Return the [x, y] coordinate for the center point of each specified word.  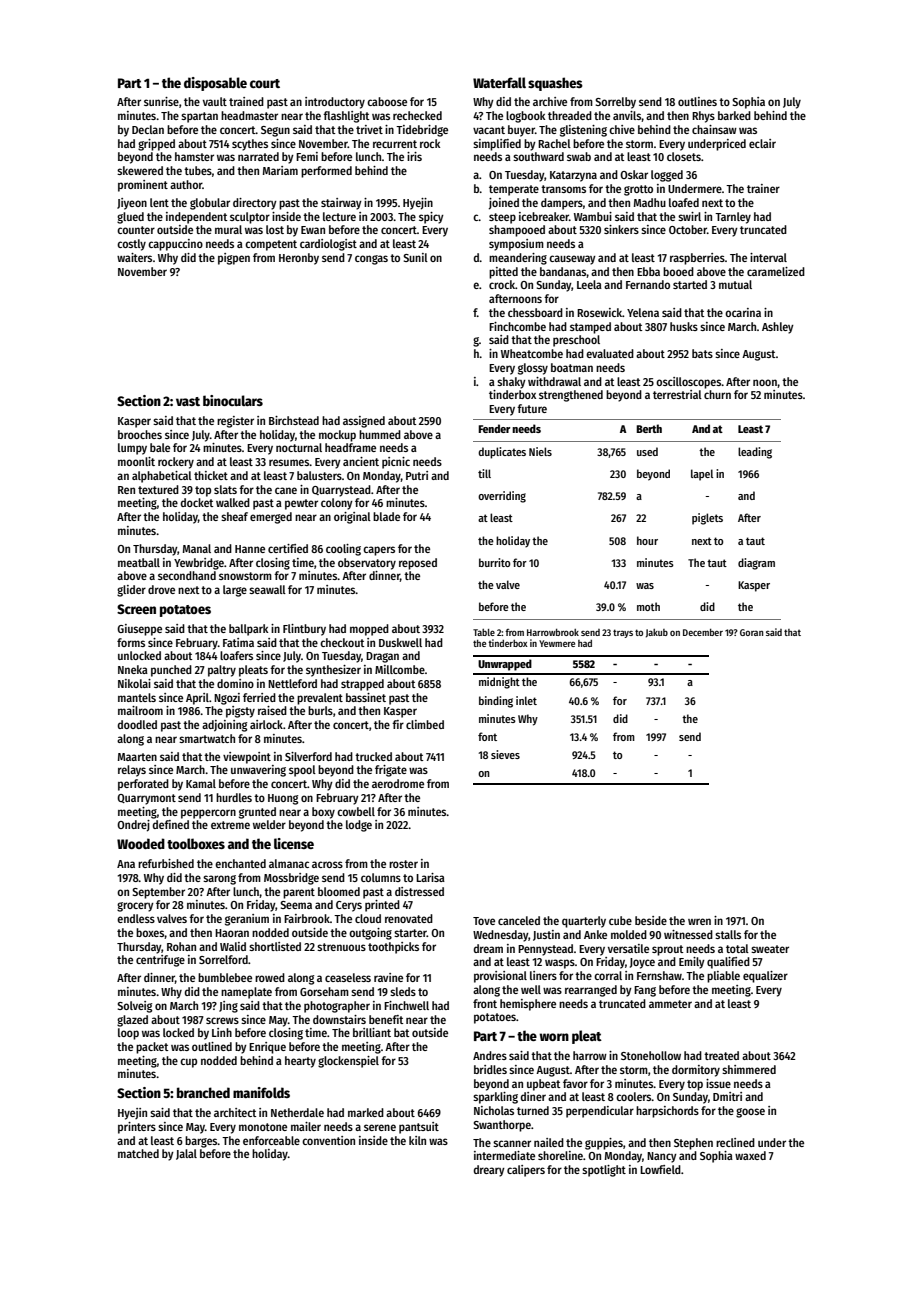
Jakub [657, 633]
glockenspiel [348, 1062]
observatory [367, 564]
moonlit [136, 461]
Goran [751, 632]
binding [496, 702]
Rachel [554, 143]
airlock [266, 724]
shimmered [749, 1069]
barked [734, 115]
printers [137, 1128]
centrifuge [160, 961]
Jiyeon [132, 204]
